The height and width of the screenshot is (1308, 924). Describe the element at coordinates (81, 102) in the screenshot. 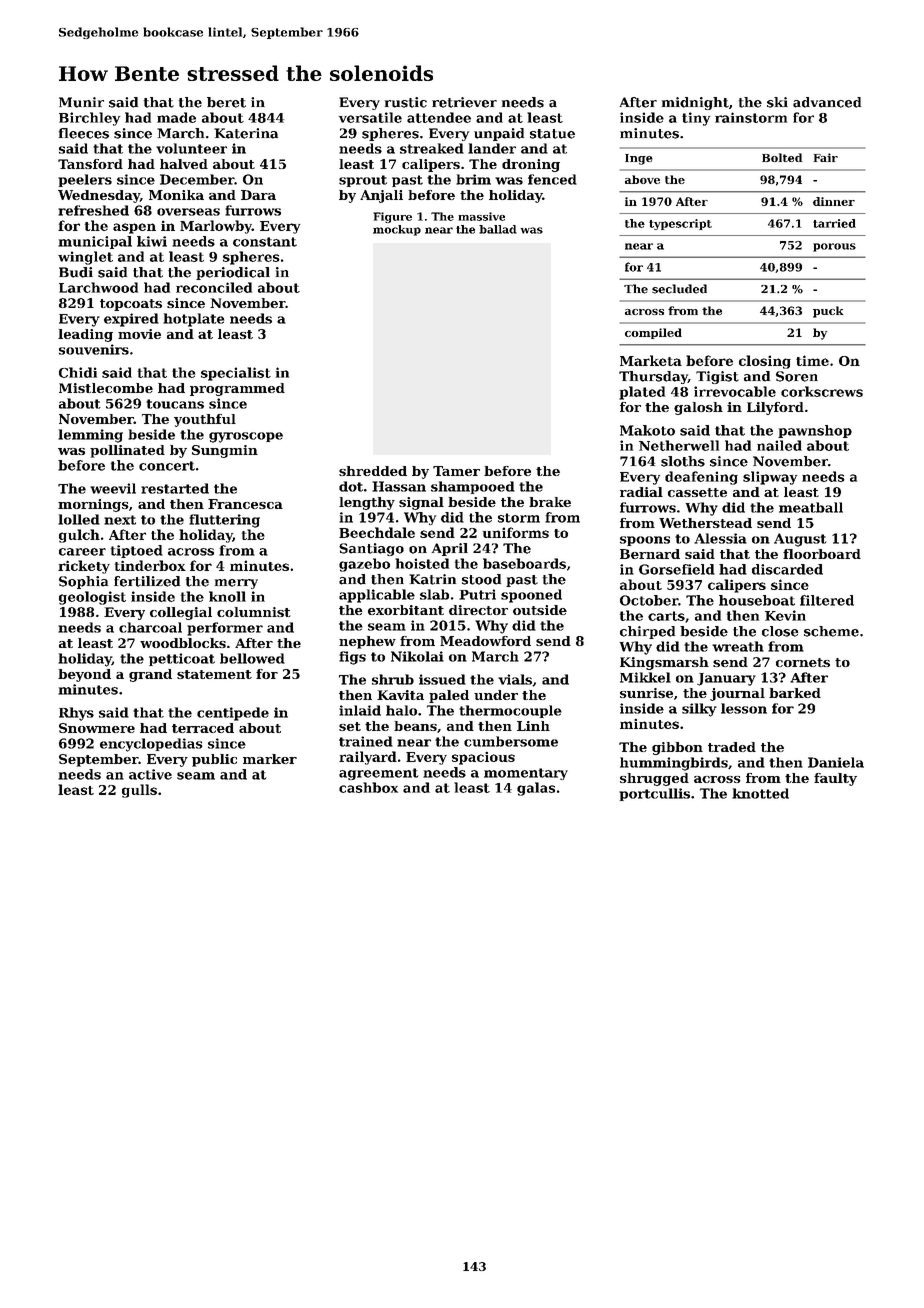

I see `Munir` at that location.
